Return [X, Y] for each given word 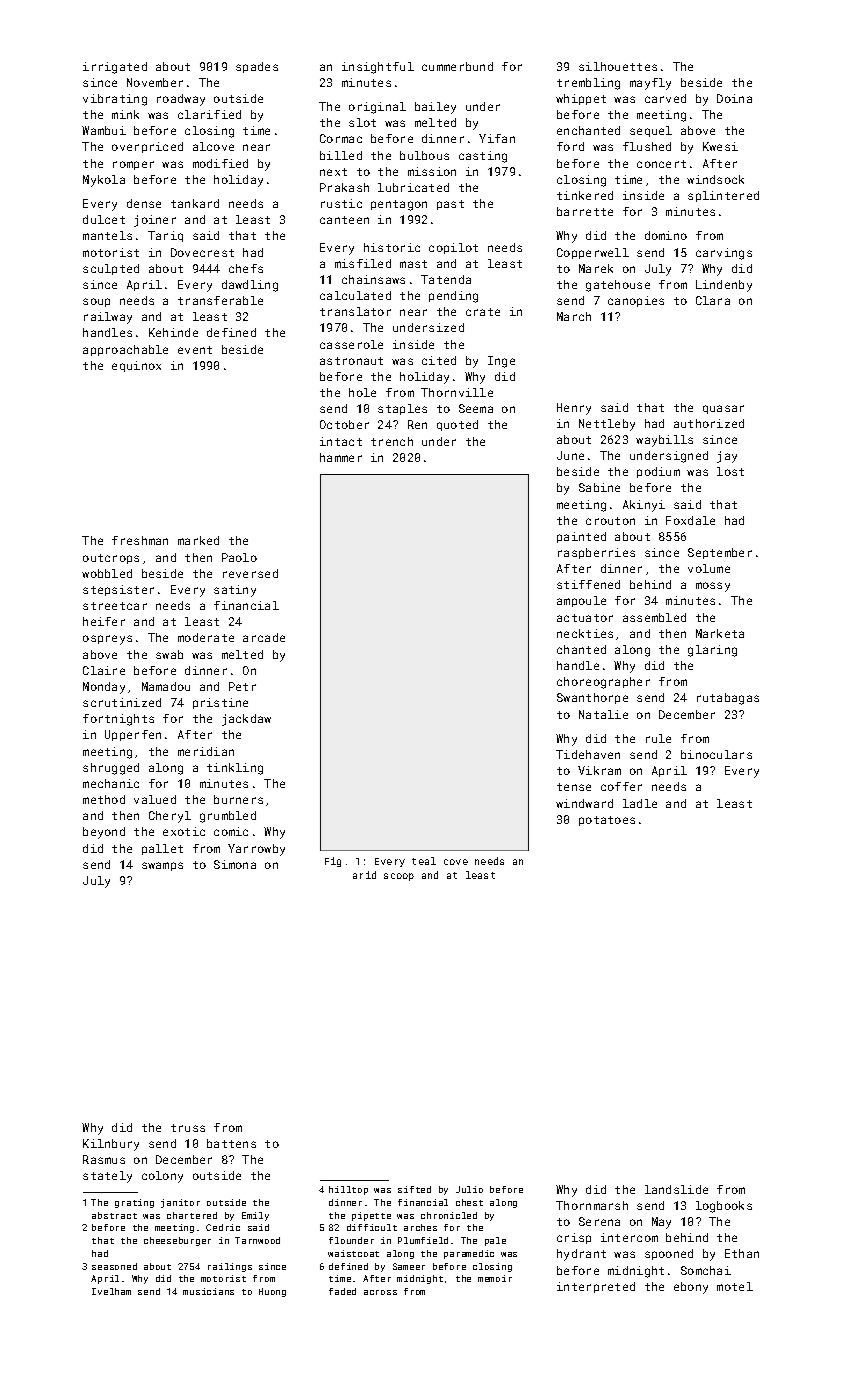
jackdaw [246, 720]
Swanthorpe [592, 698]
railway [108, 318]
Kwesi [720, 146]
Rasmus [104, 1159]
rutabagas [728, 699]
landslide [676, 1189]
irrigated [115, 68]
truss [188, 1128]
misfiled [363, 263]
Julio [469, 1189]
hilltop [348, 1190]
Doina [734, 98]
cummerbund [457, 66]
